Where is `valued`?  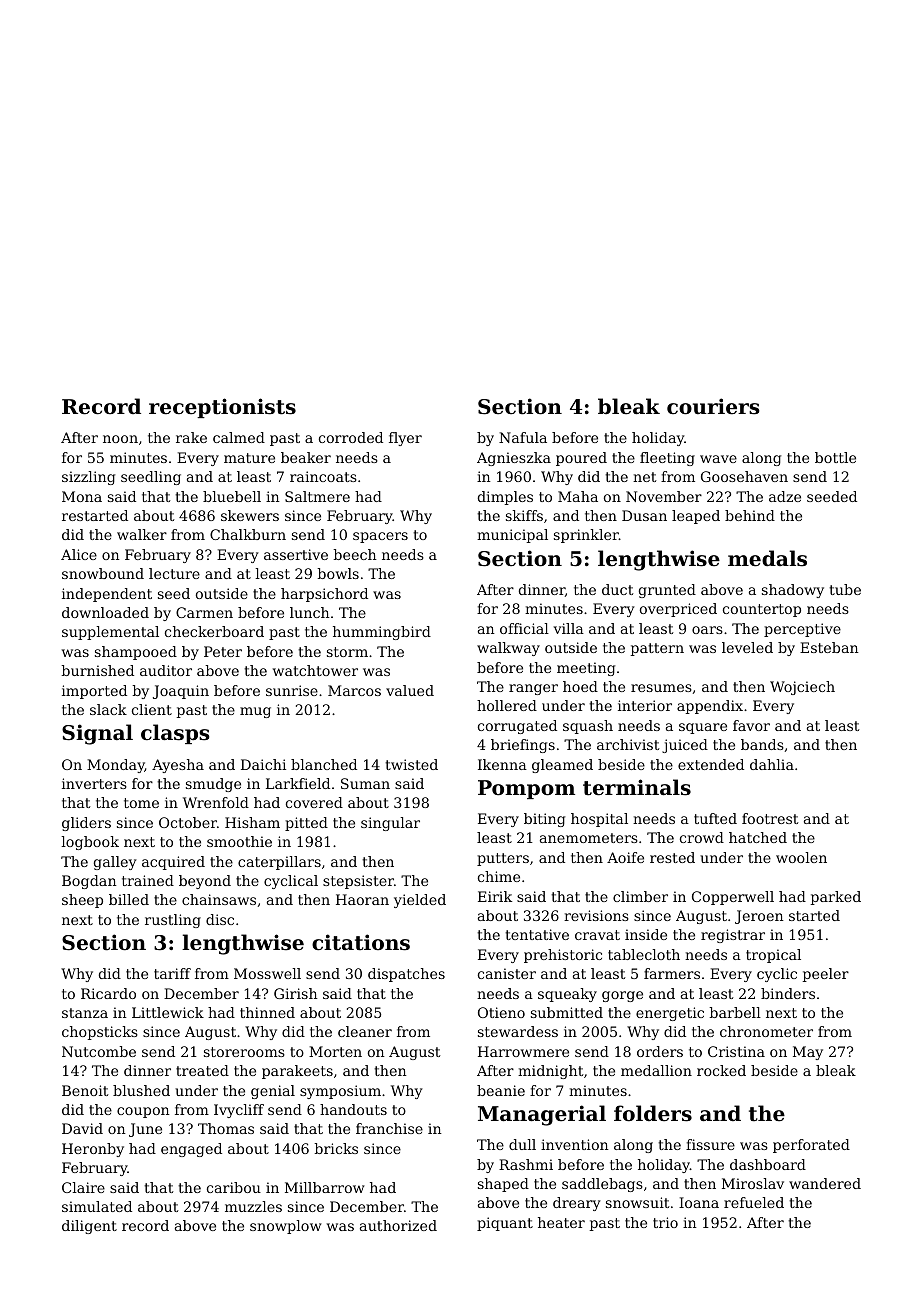
valued is located at coordinates (410, 690).
